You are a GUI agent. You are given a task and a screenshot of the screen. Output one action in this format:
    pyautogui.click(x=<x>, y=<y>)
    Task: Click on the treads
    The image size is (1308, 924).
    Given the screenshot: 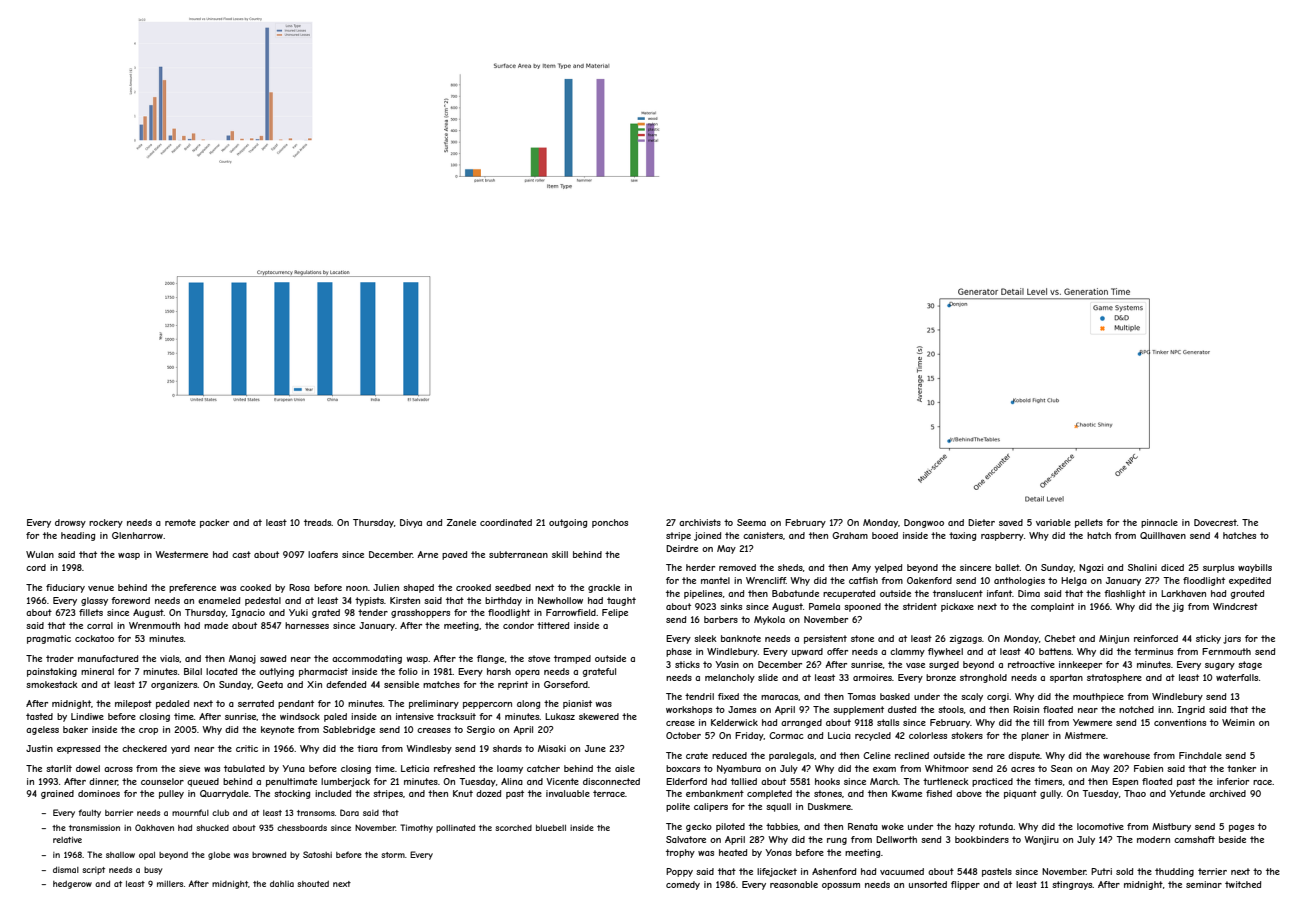 What is the action you would take?
    pyautogui.click(x=318, y=522)
